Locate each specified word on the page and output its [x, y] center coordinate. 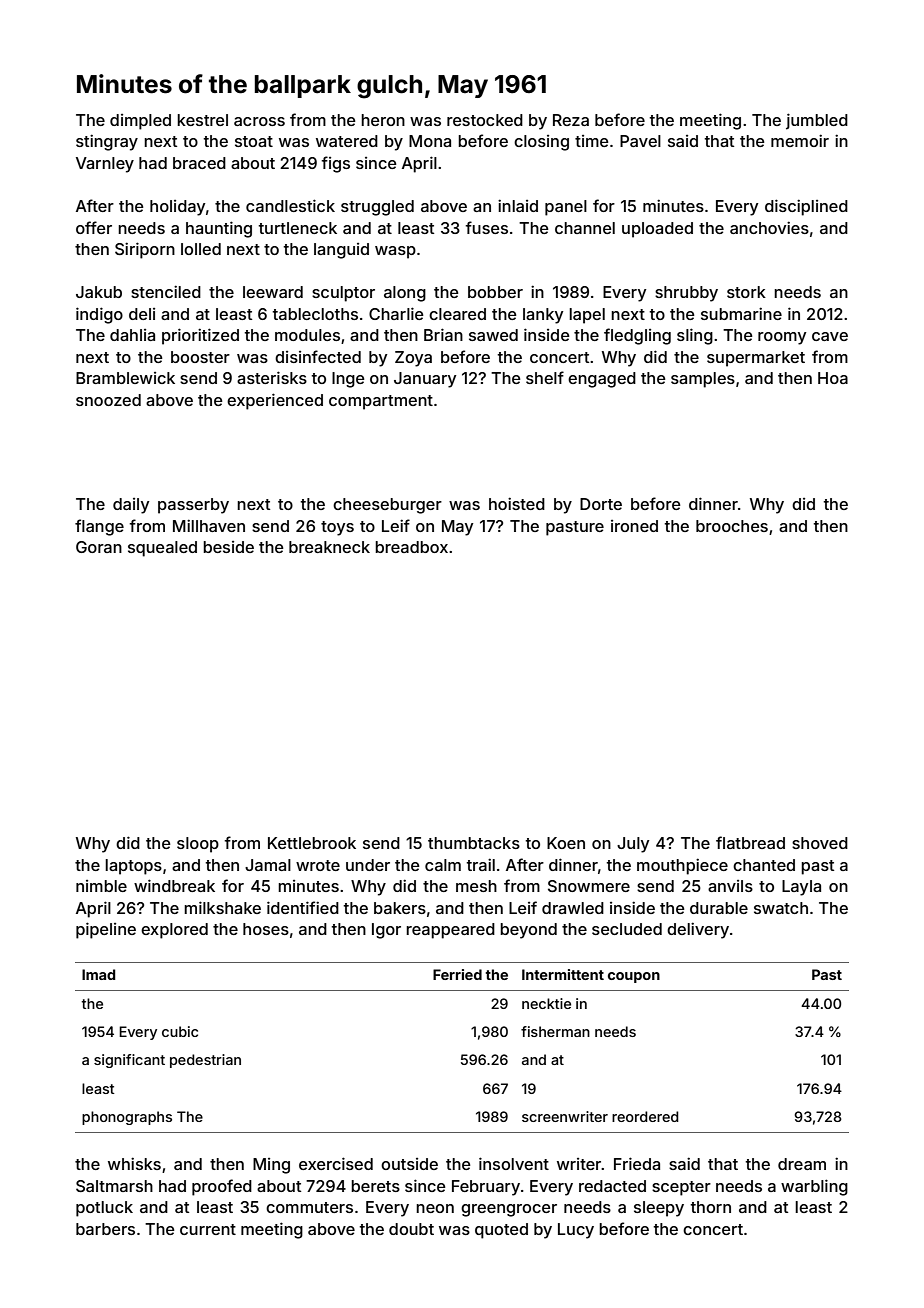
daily [131, 506]
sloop [198, 845]
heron [383, 120]
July [633, 845]
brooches [732, 526]
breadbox [411, 547]
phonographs [127, 1118]
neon [435, 1208]
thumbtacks [474, 843]
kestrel [202, 120]
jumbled [817, 121]
